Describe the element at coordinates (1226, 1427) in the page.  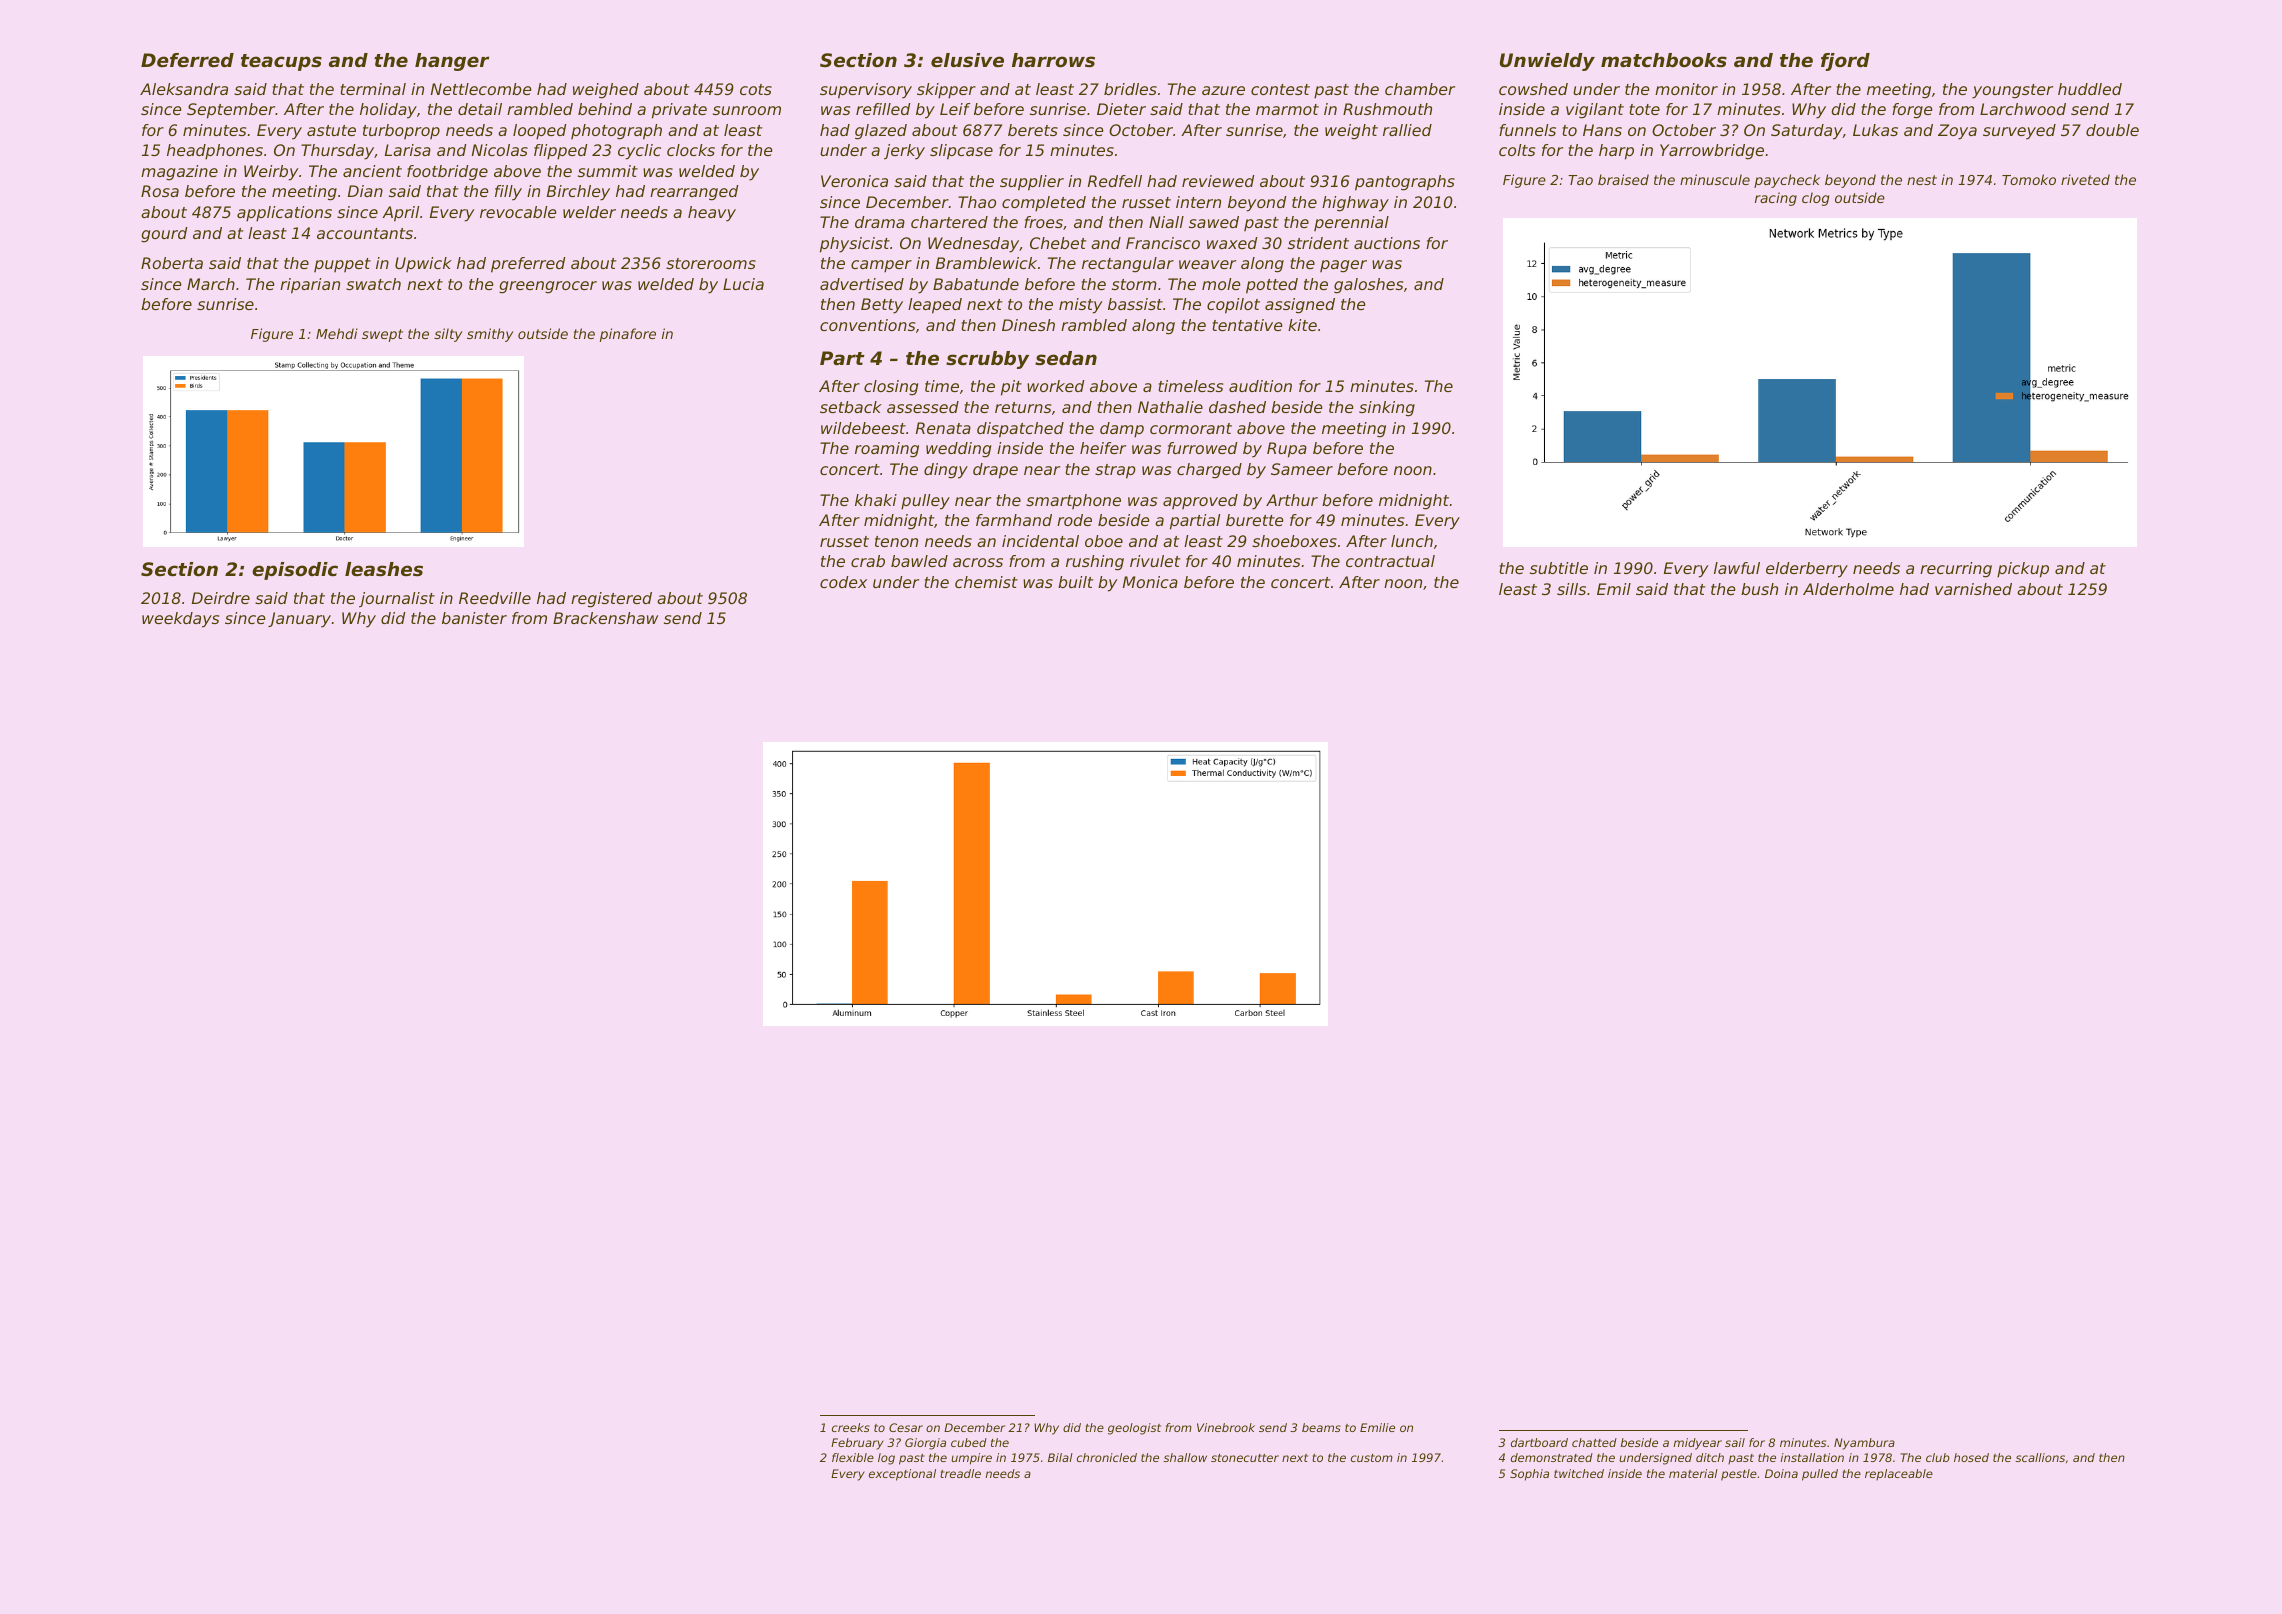
I see `Vinebrook` at that location.
